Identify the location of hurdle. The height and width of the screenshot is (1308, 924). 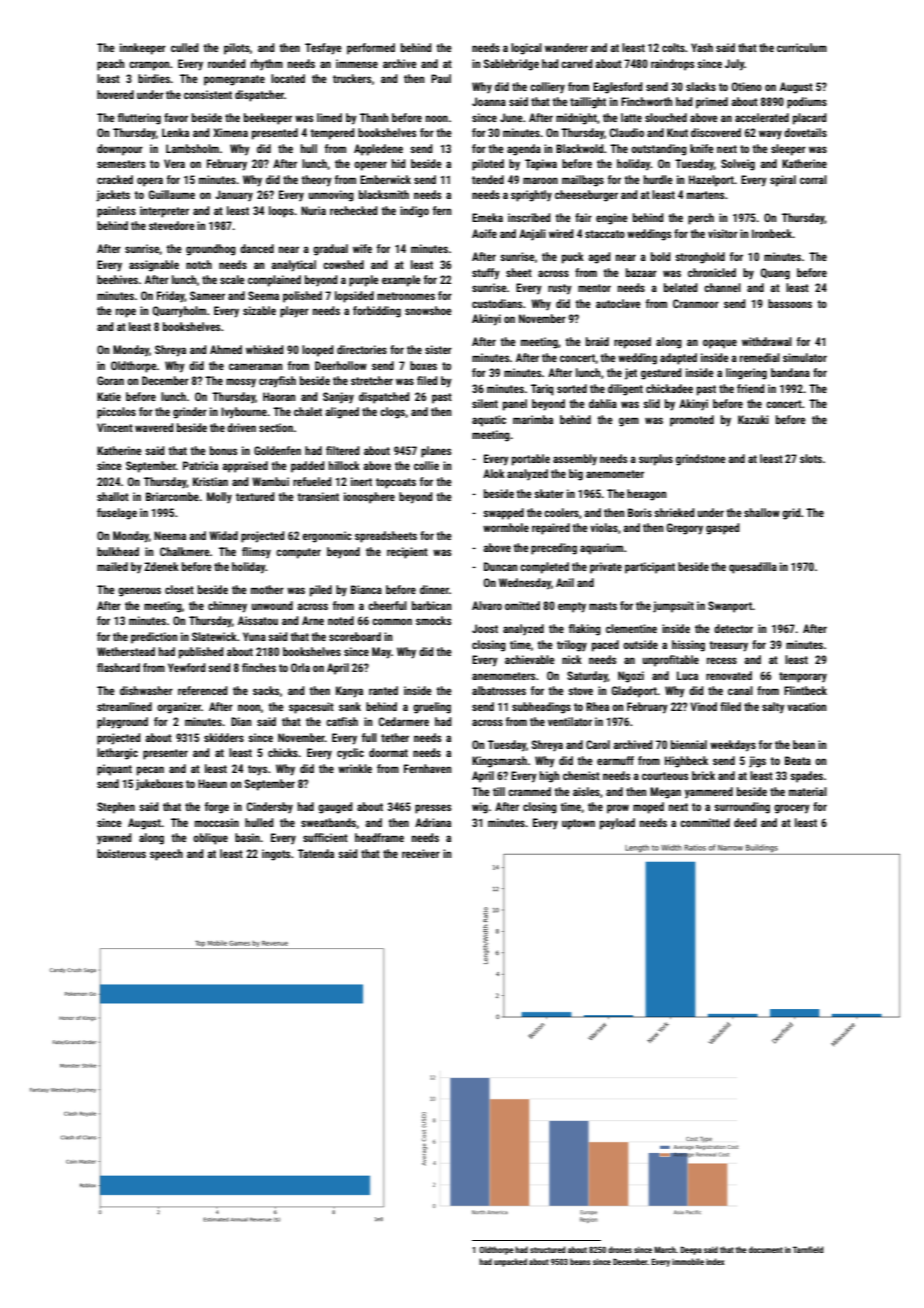
(658, 179).
